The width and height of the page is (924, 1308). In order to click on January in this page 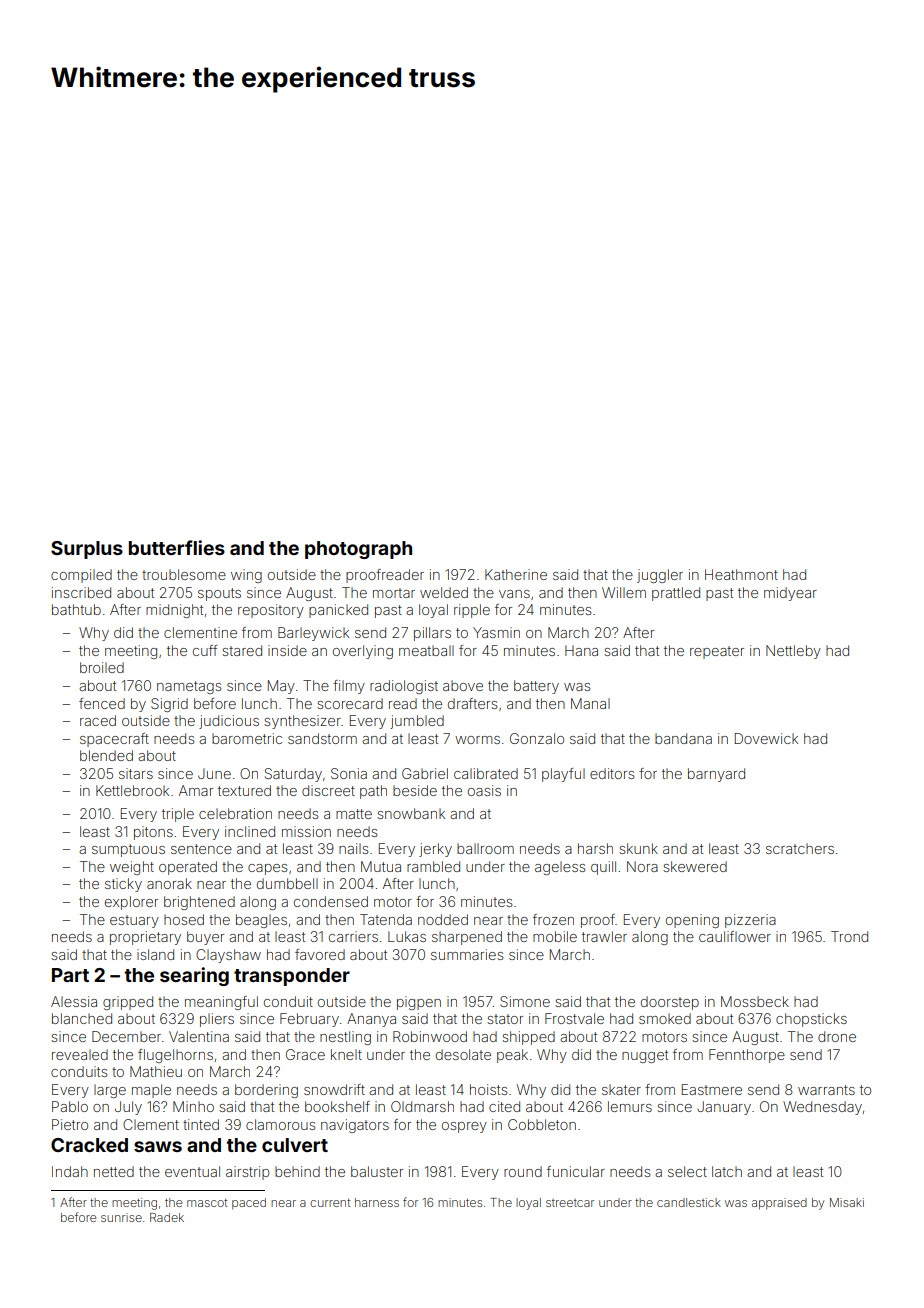, I will do `click(724, 1108)`.
